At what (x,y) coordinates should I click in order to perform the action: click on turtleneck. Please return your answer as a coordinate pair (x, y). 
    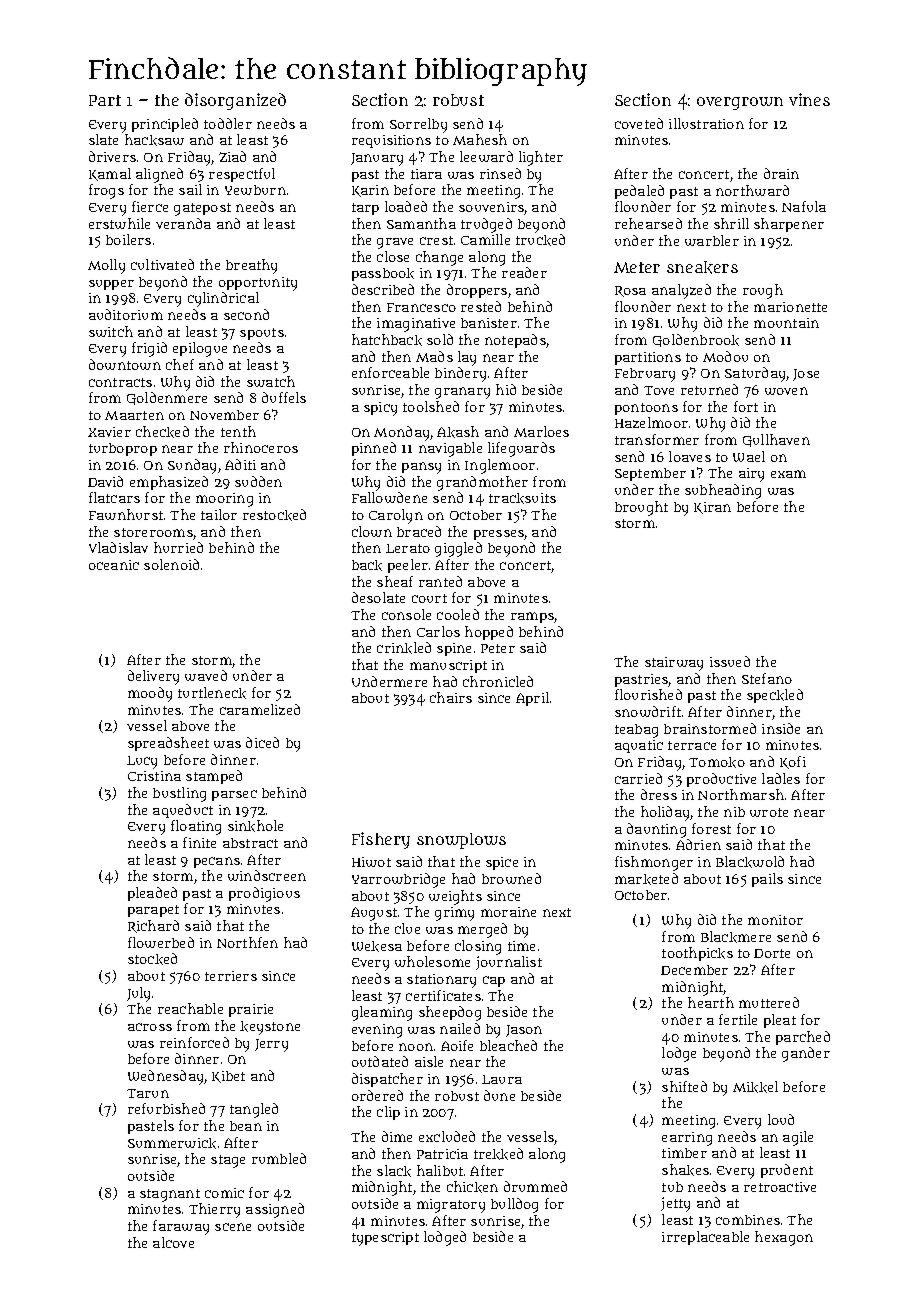
    Looking at the image, I should click on (212, 693).
